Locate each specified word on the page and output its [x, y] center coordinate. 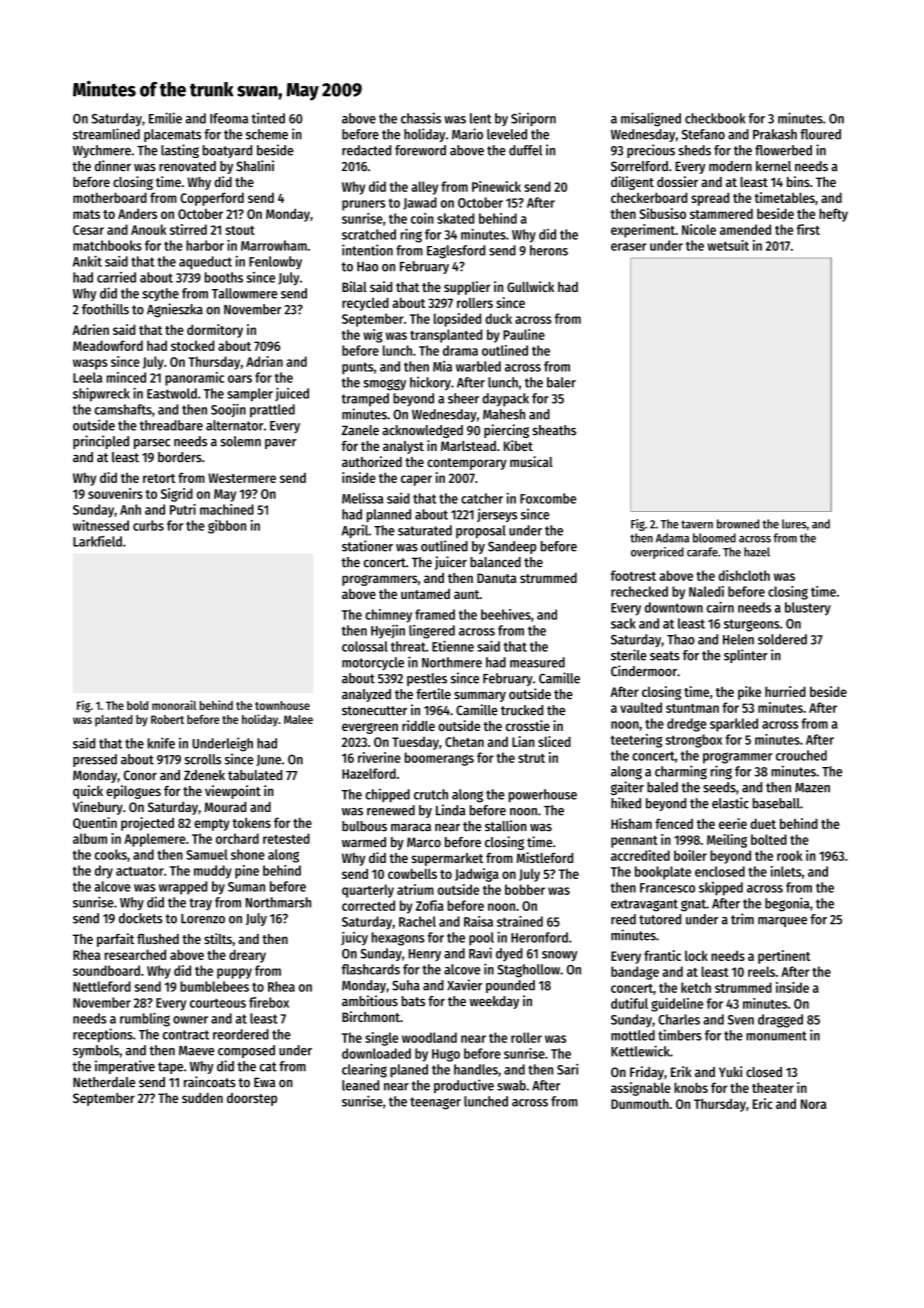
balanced [495, 562]
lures [794, 524]
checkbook [715, 118]
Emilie [165, 118]
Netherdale [104, 1082]
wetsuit [728, 245]
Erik [681, 1071]
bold [137, 705]
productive [464, 1086]
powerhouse [543, 795]
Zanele [360, 430]
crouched [801, 755]
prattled [272, 411]
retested [286, 838]
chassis [421, 118]
